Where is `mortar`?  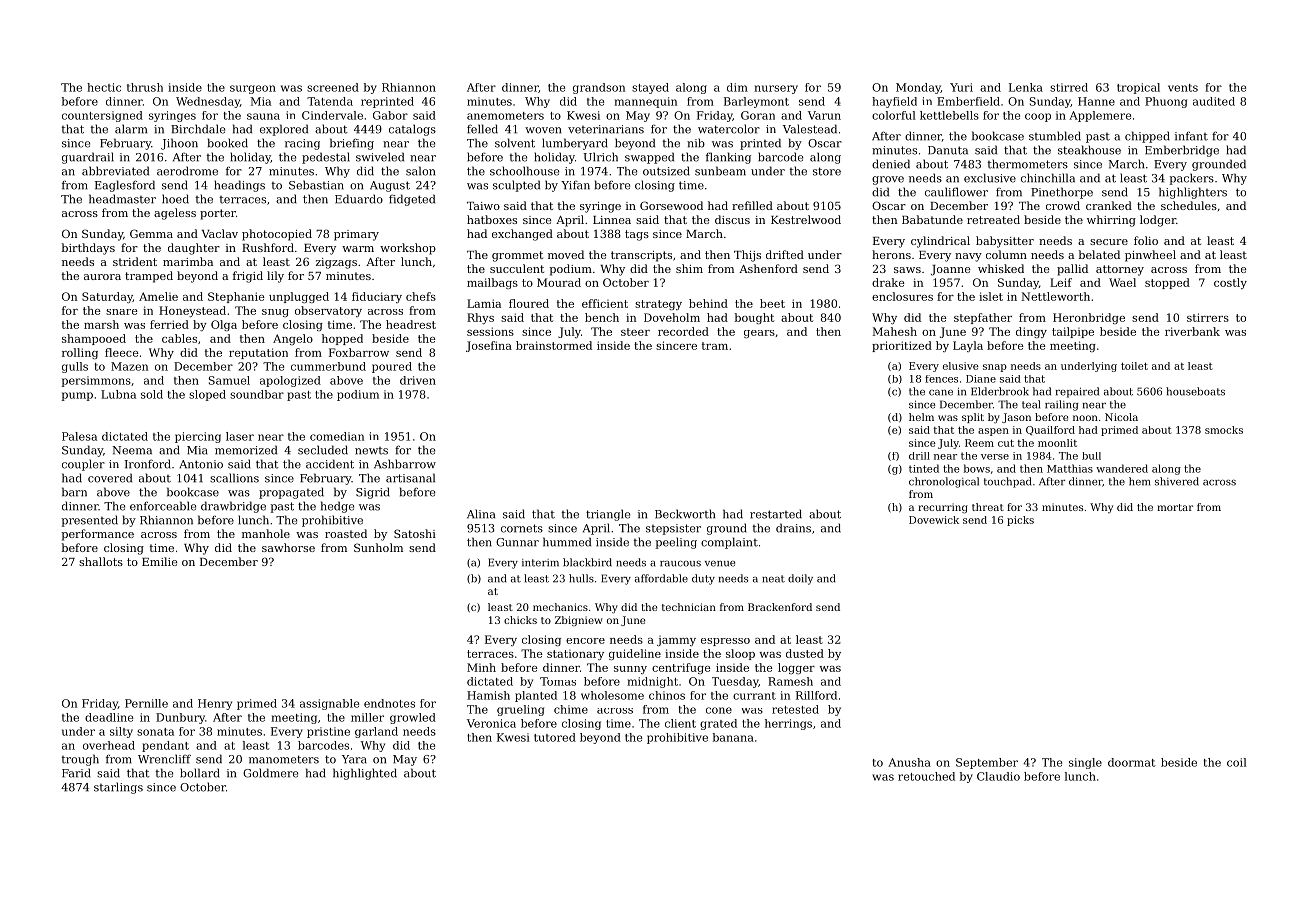 mortar is located at coordinates (1175, 507).
